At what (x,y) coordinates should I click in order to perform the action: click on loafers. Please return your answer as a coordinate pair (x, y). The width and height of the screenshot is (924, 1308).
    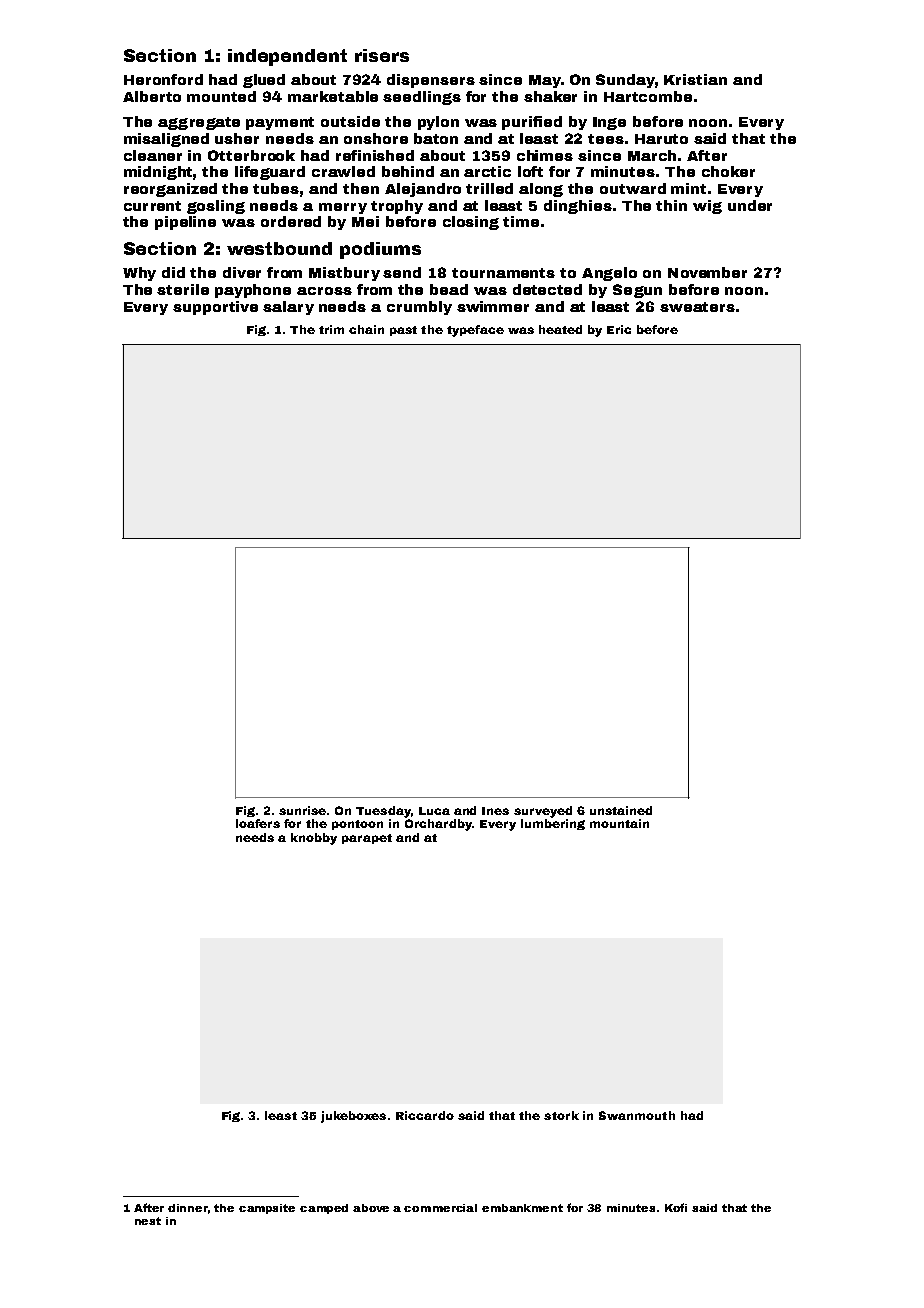
    Looking at the image, I should click on (258, 823).
